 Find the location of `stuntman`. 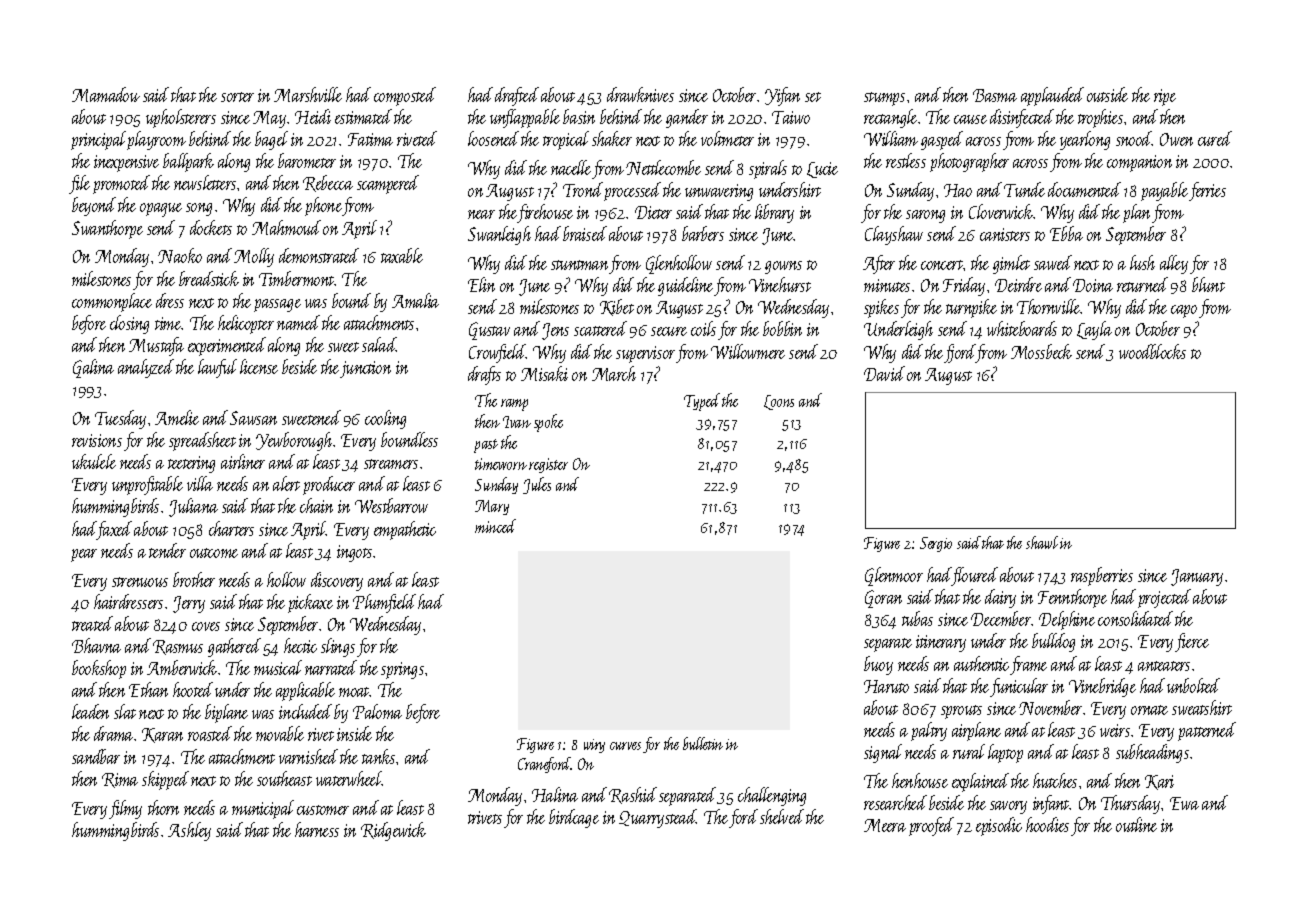

stuntman is located at coordinates (579, 265).
